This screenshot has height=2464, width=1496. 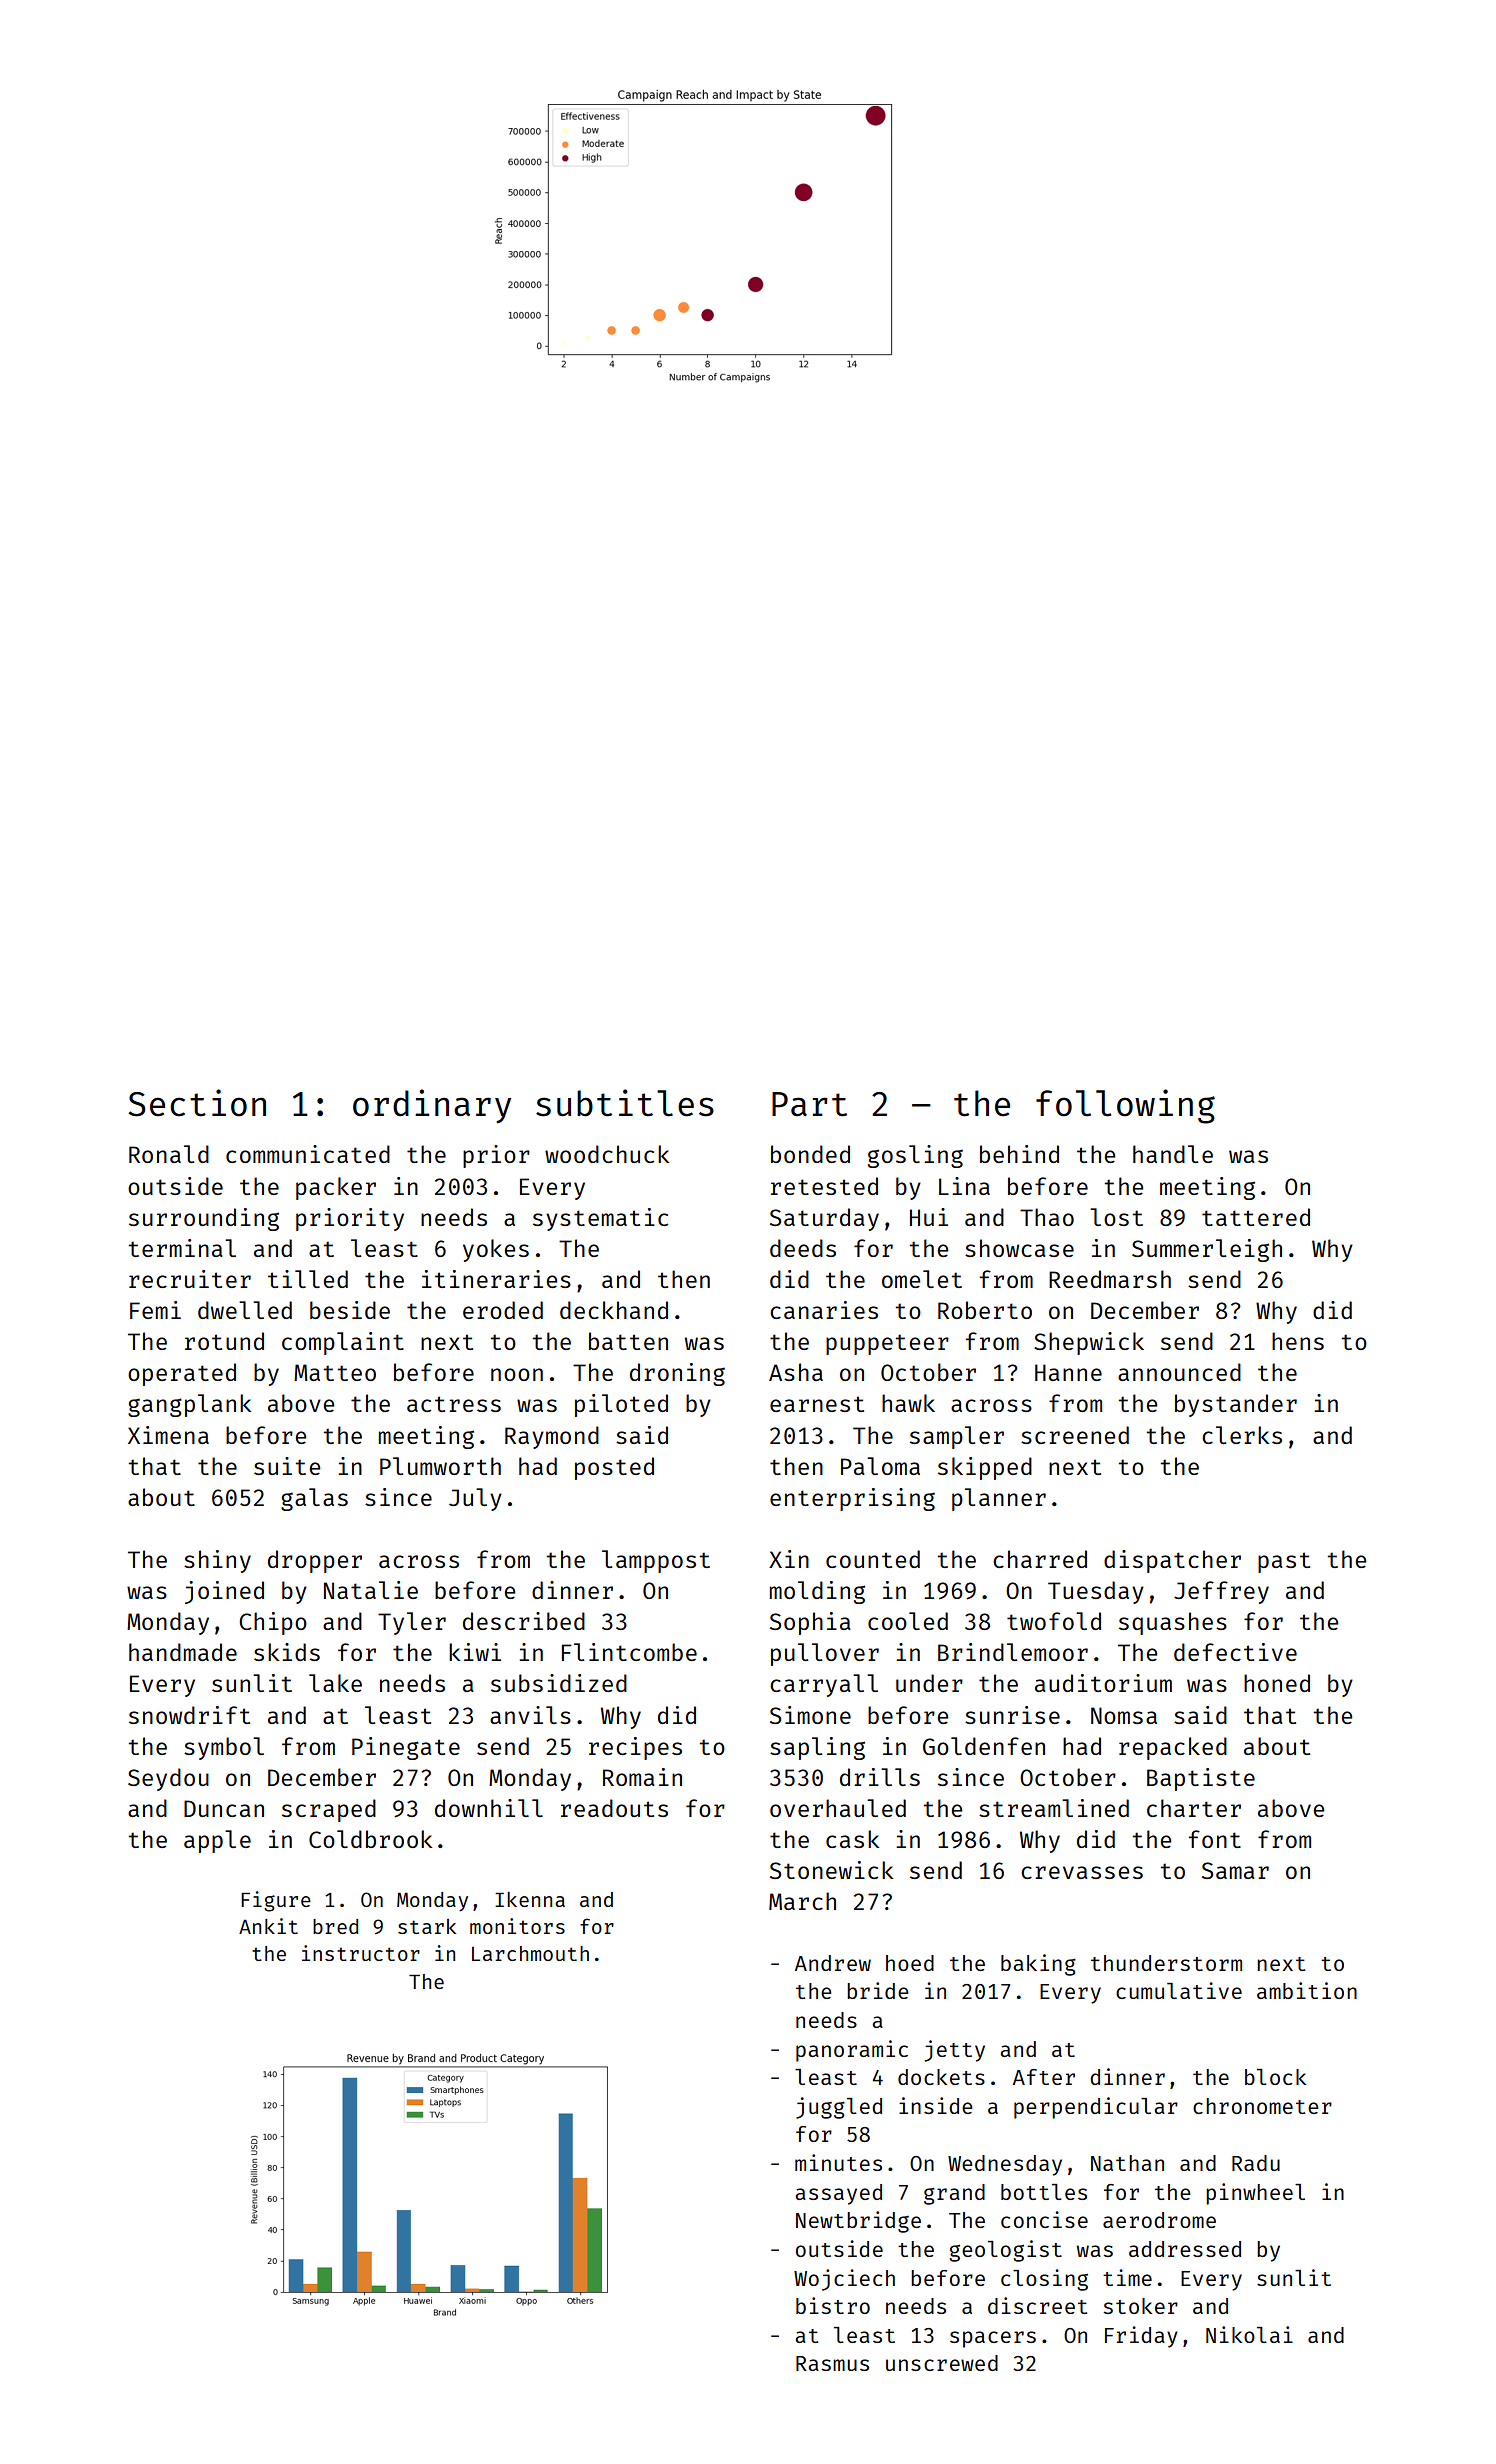 What do you see at coordinates (524, 1621) in the screenshot?
I see `described` at bounding box center [524, 1621].
